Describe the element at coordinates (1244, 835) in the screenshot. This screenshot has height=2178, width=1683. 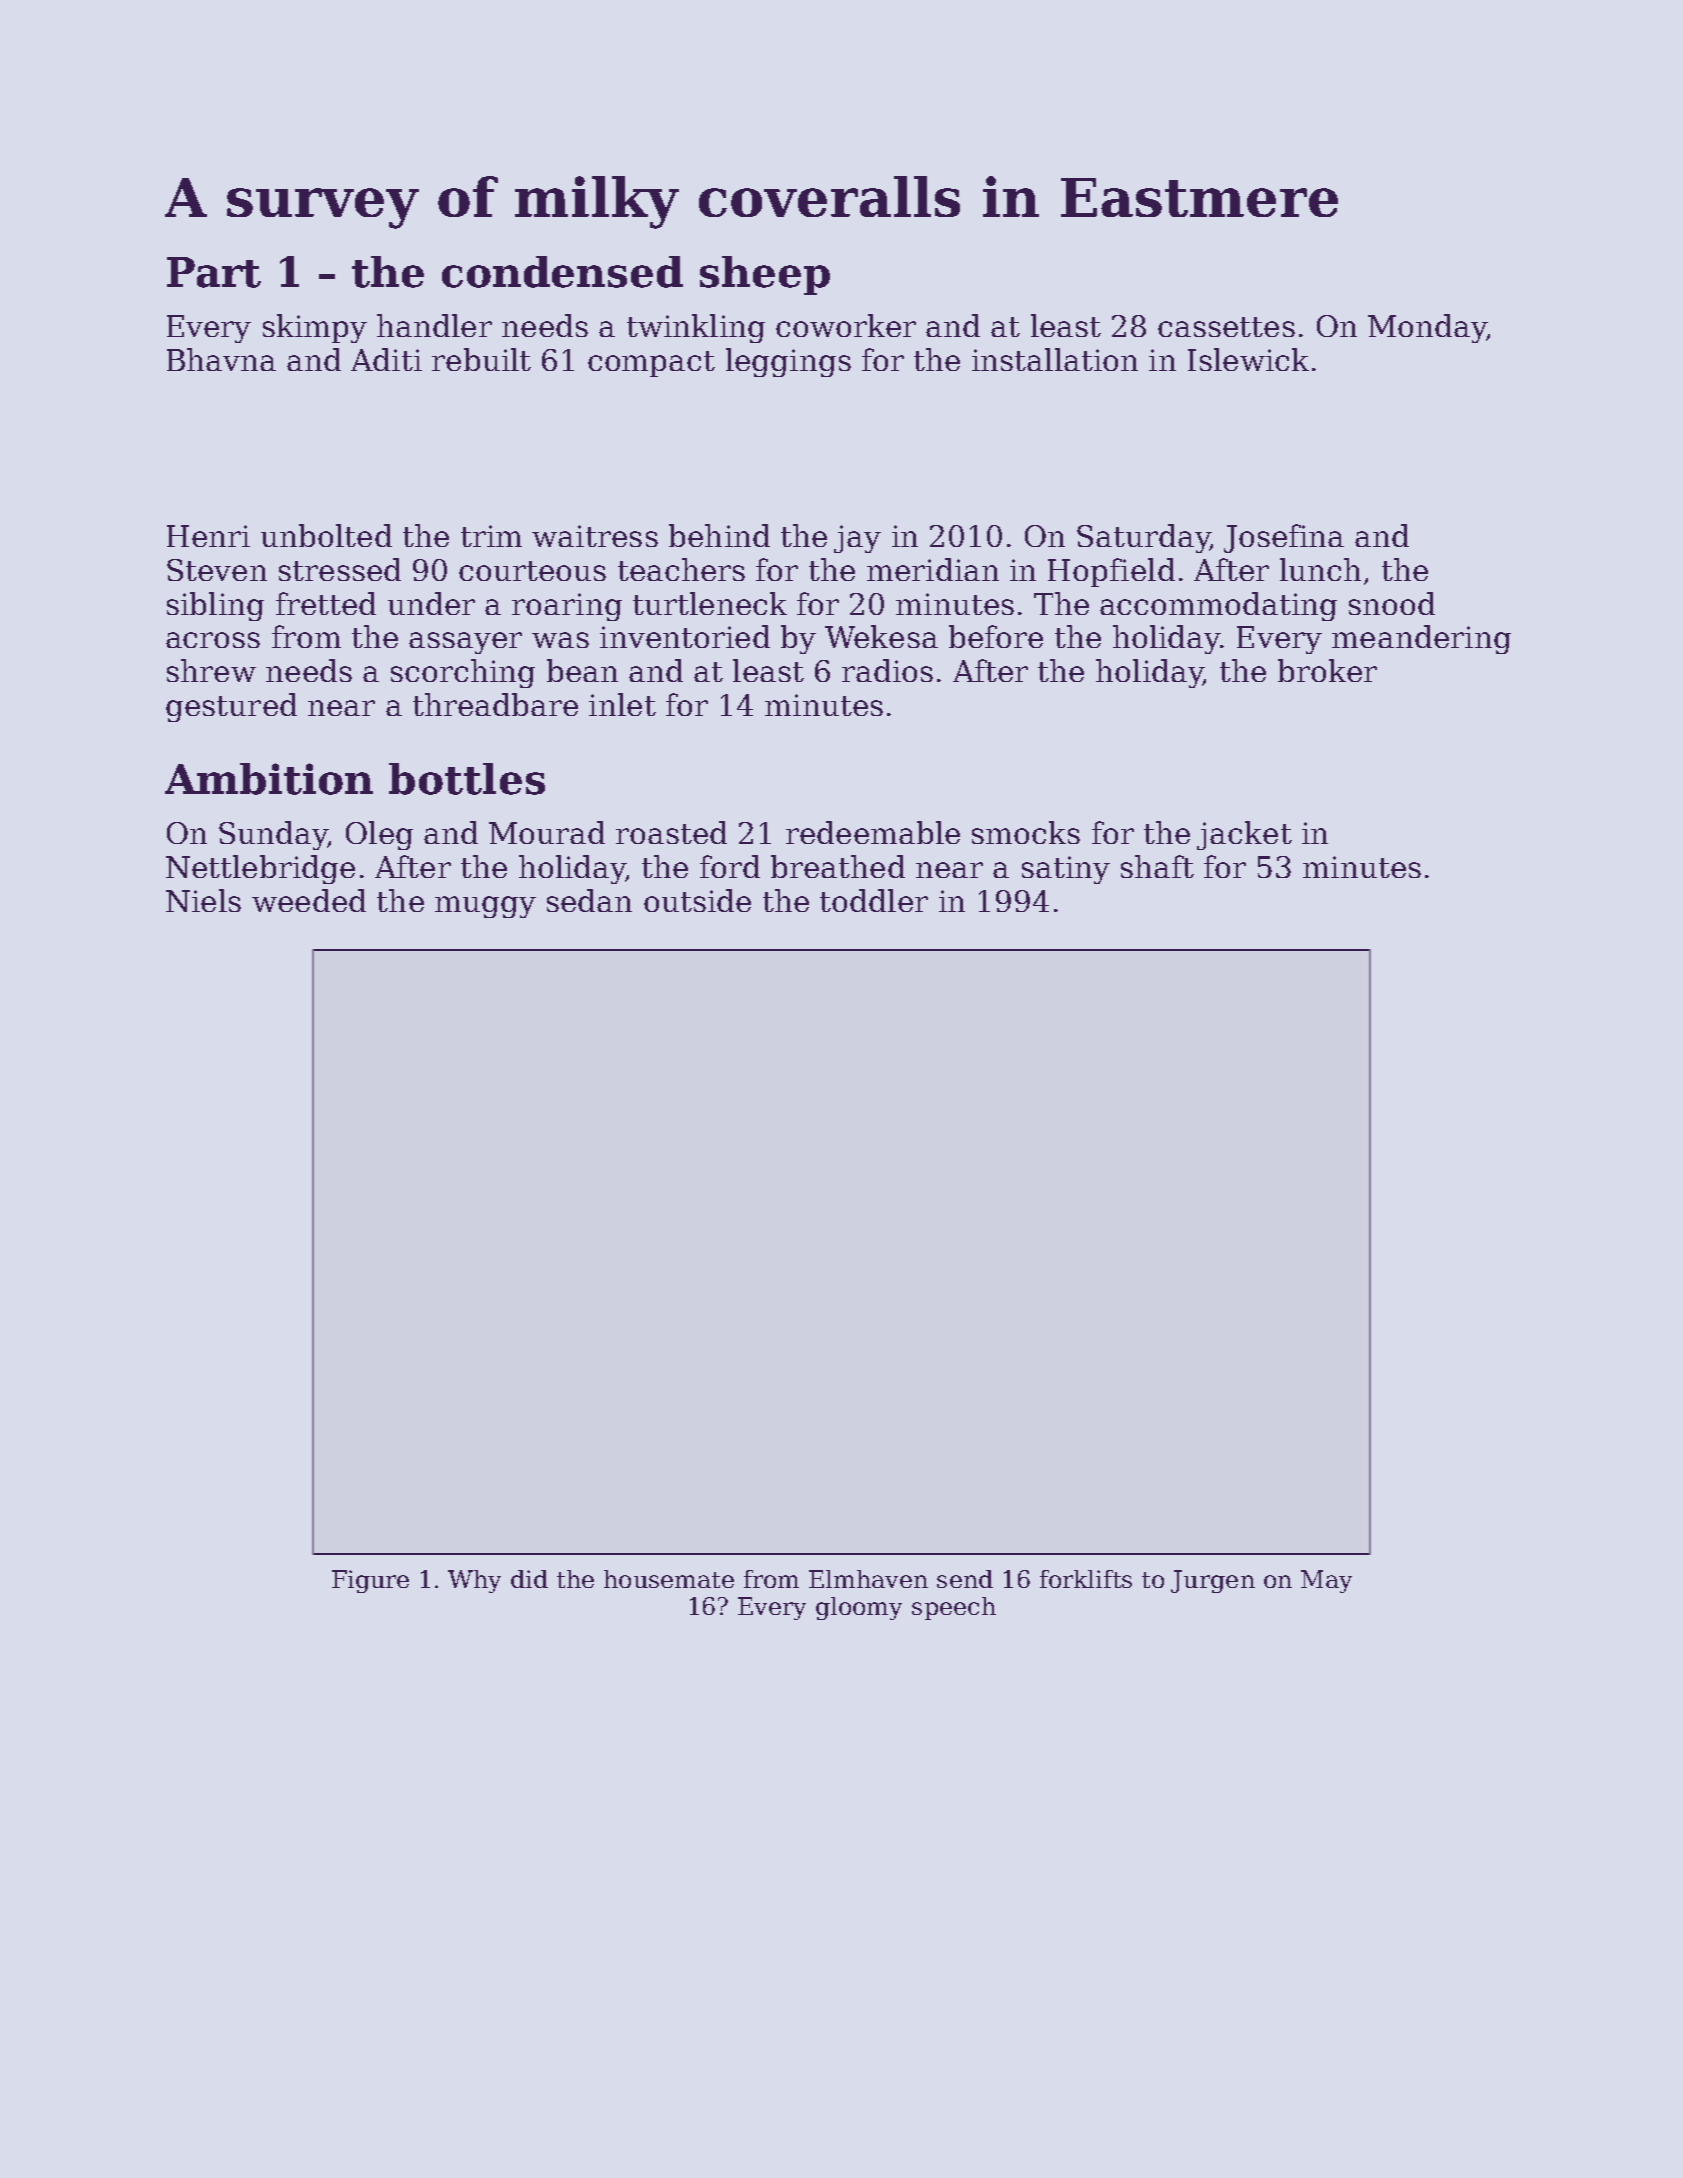
I see `jacket` at that location.
